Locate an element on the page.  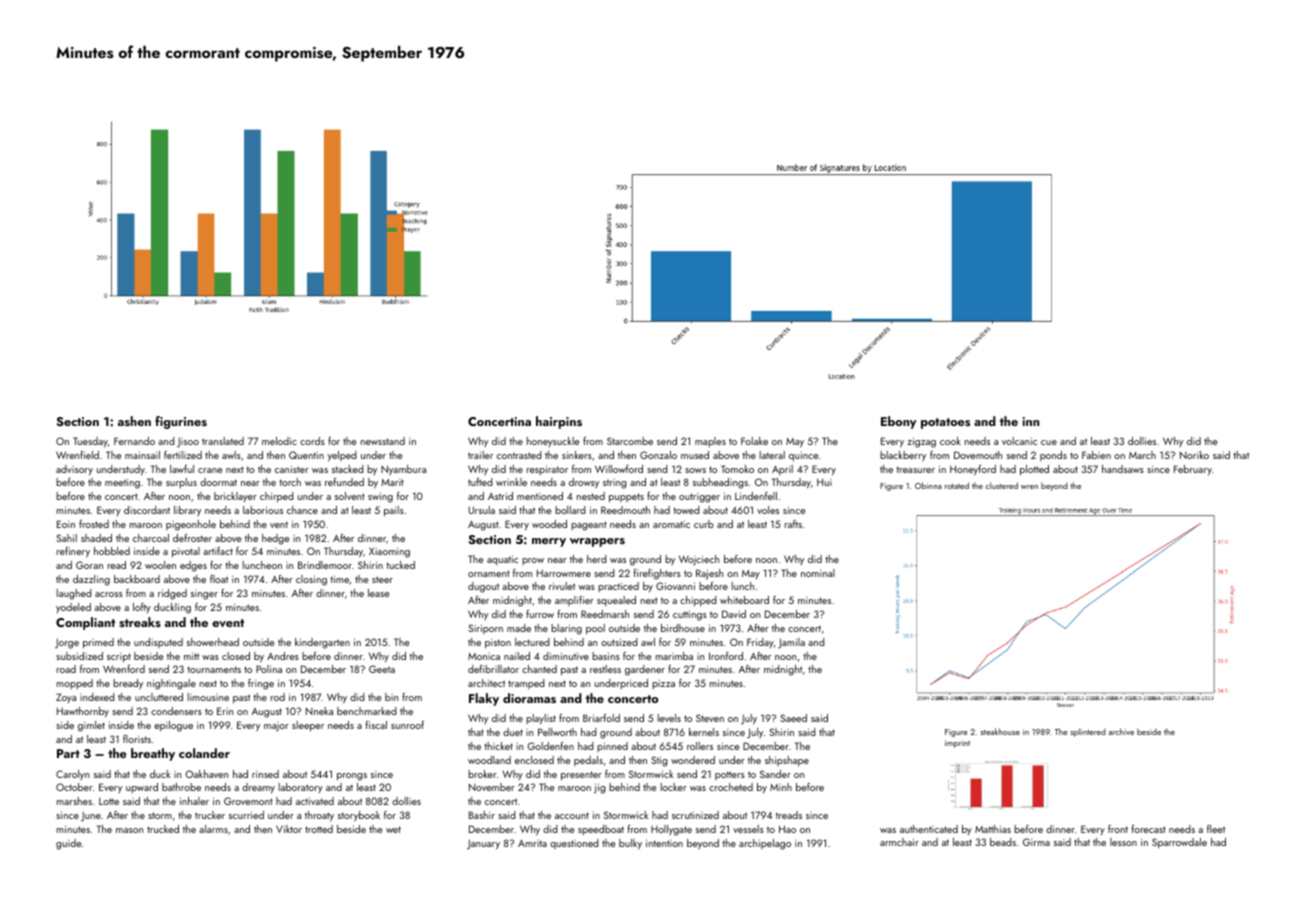
Zoya is located at coordinates (66, 698).
